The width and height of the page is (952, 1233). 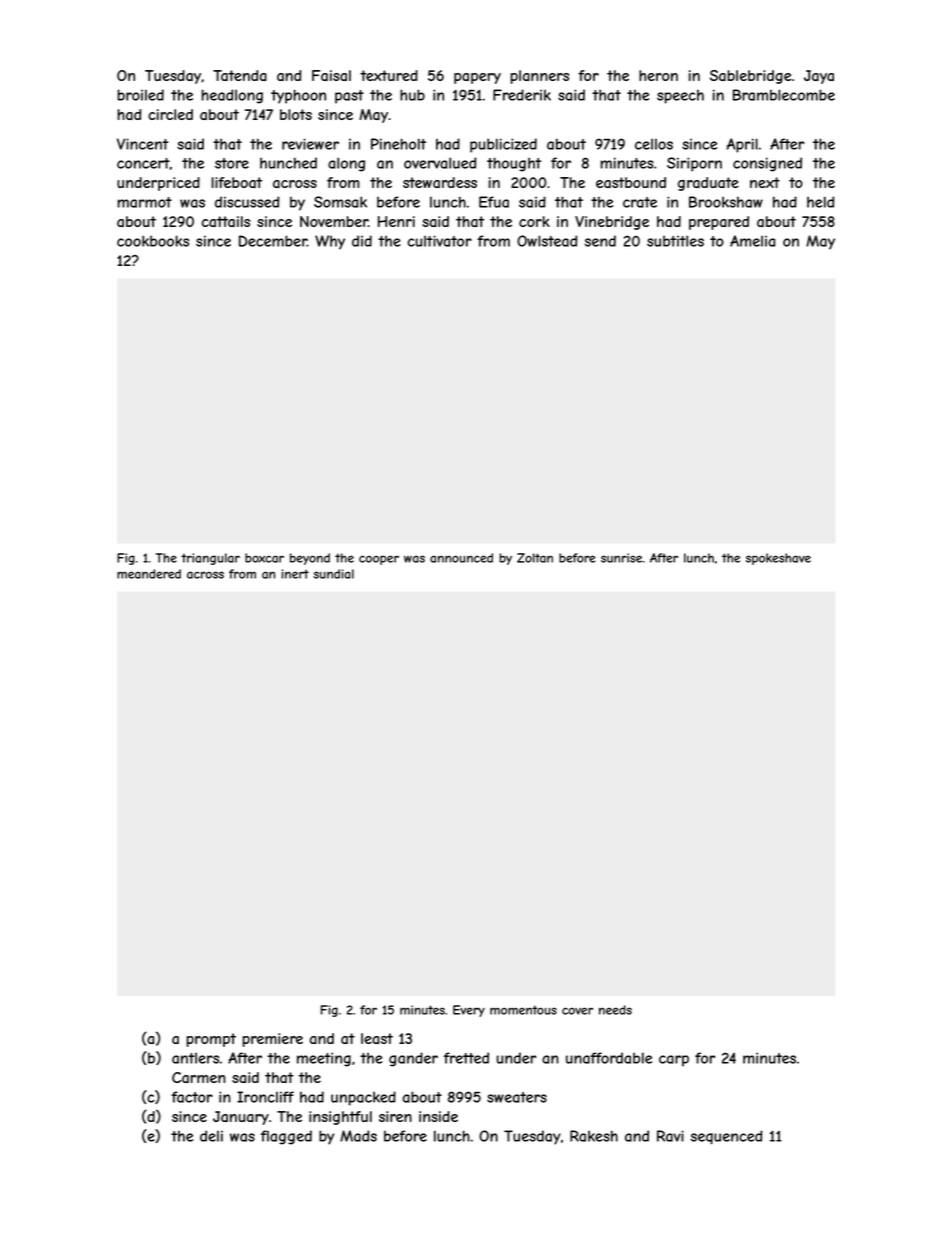 What do you see at coordinates (295, 574) in the page?
I see `inert` at bounding box center [295, 574].
